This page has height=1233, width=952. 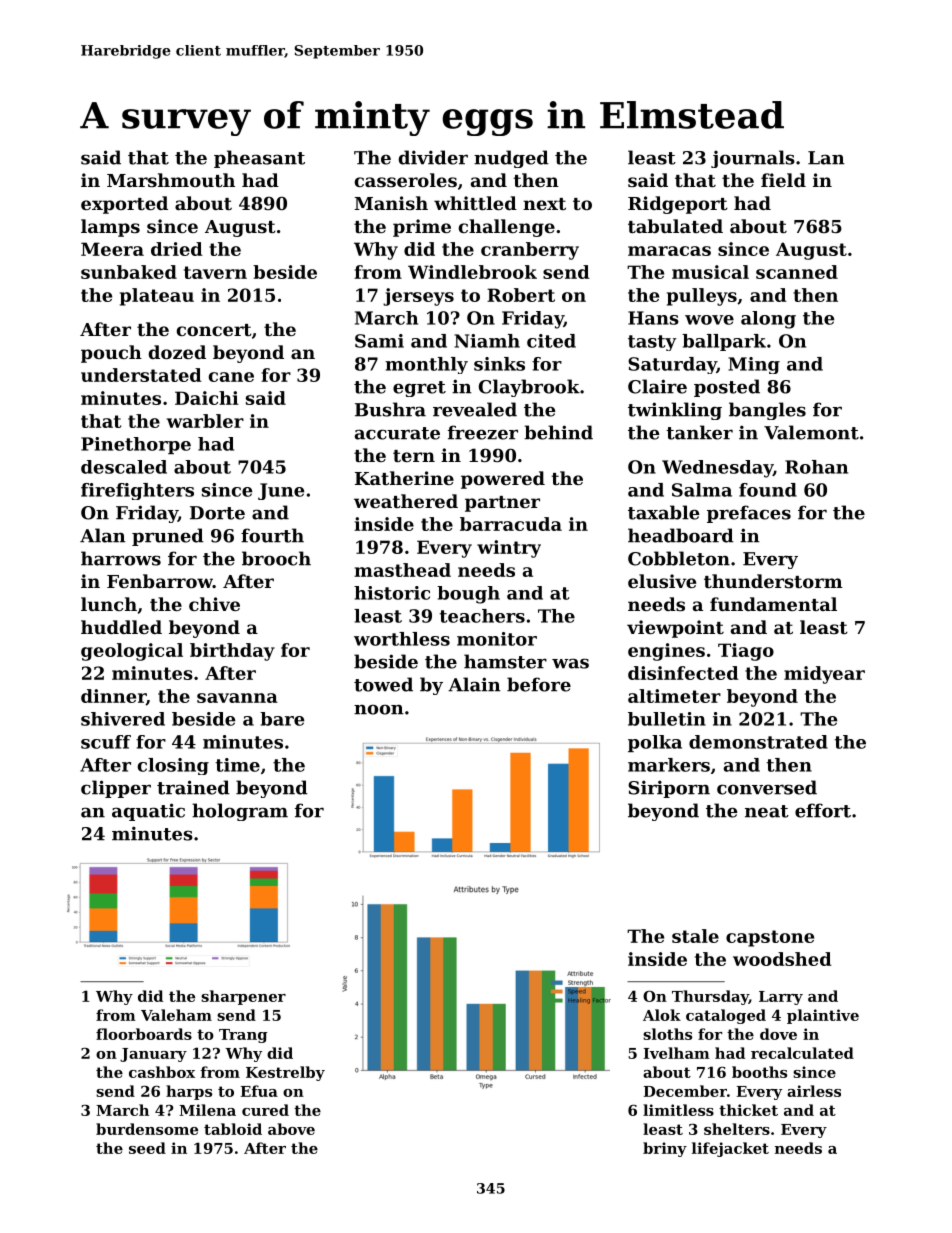 What do you see at coordinates (171, 180) in the page?
I see `Marshmouth` at bounding box center [171, 180].
